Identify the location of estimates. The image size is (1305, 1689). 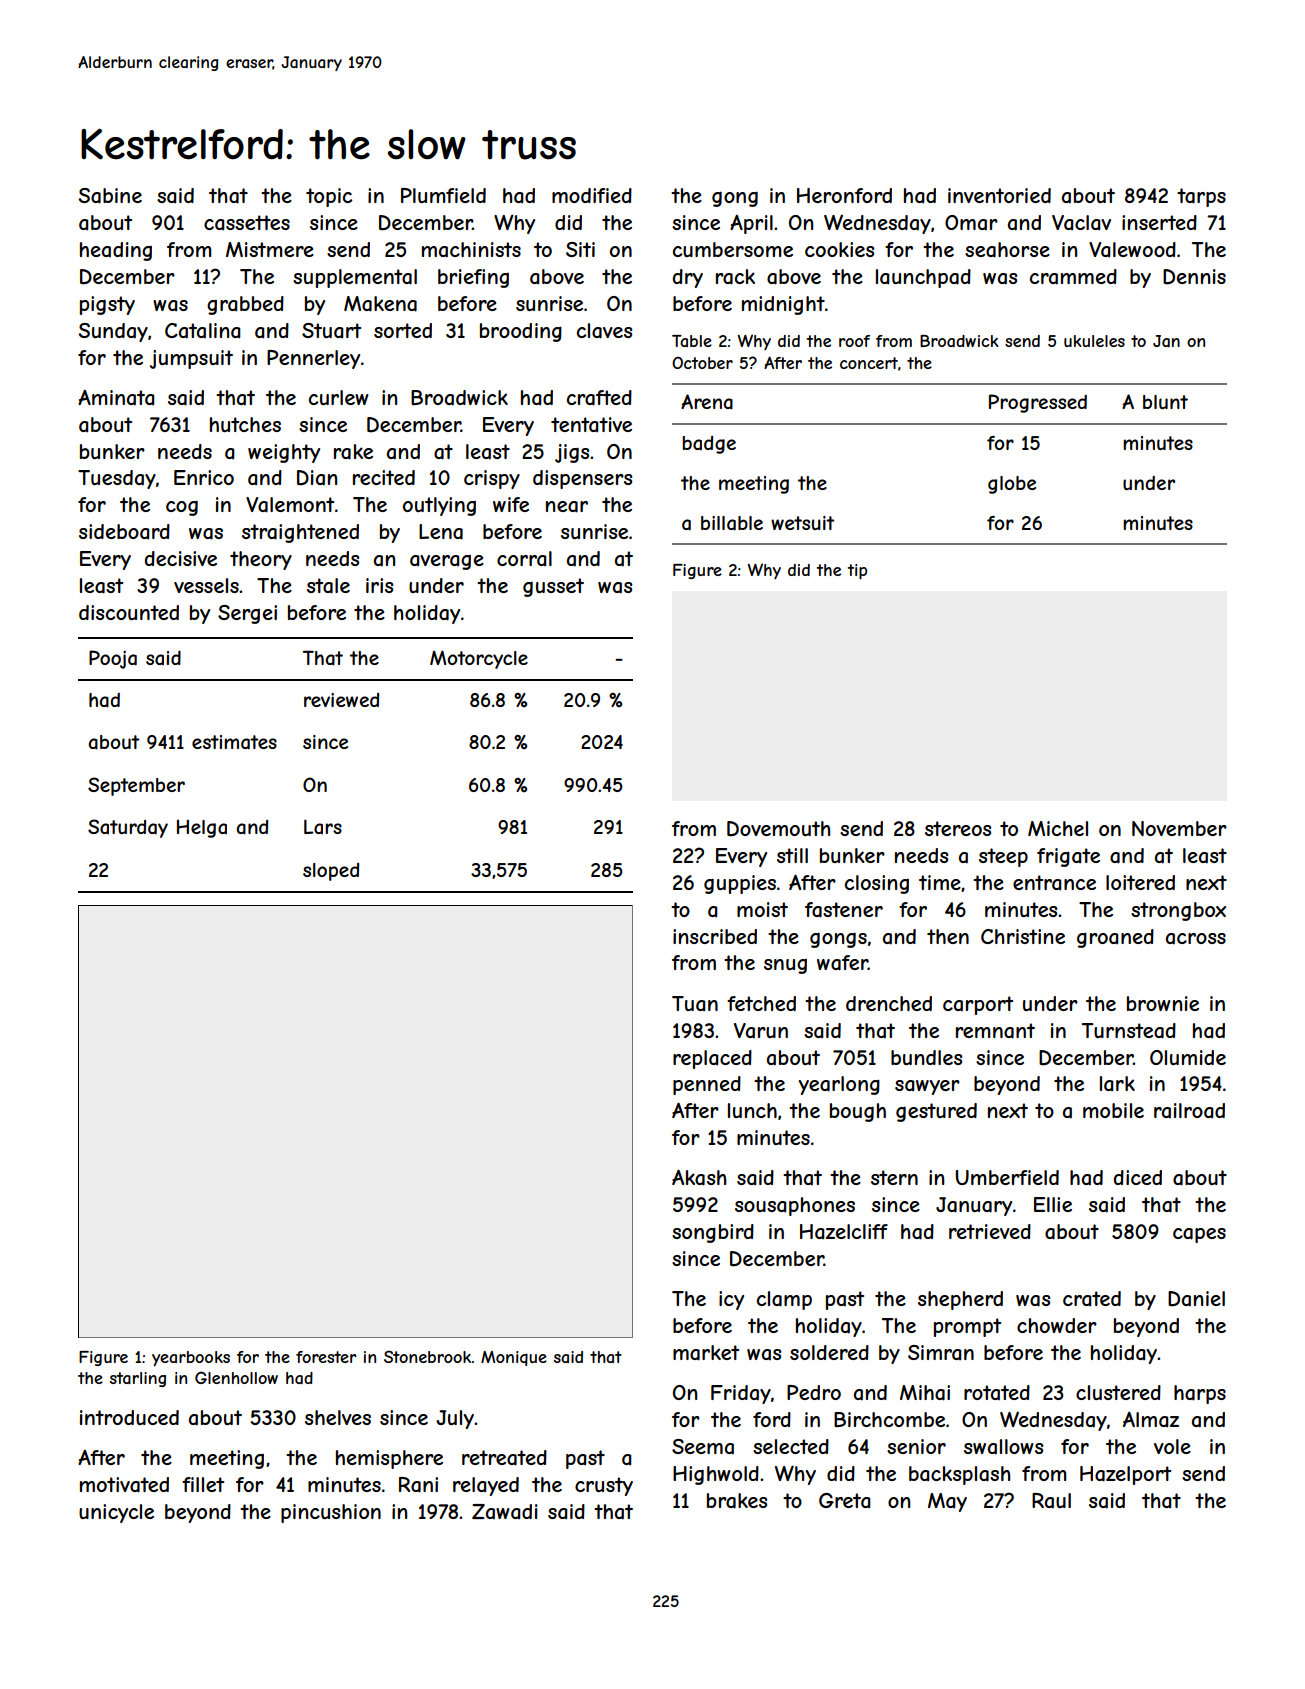
(234, 742).
